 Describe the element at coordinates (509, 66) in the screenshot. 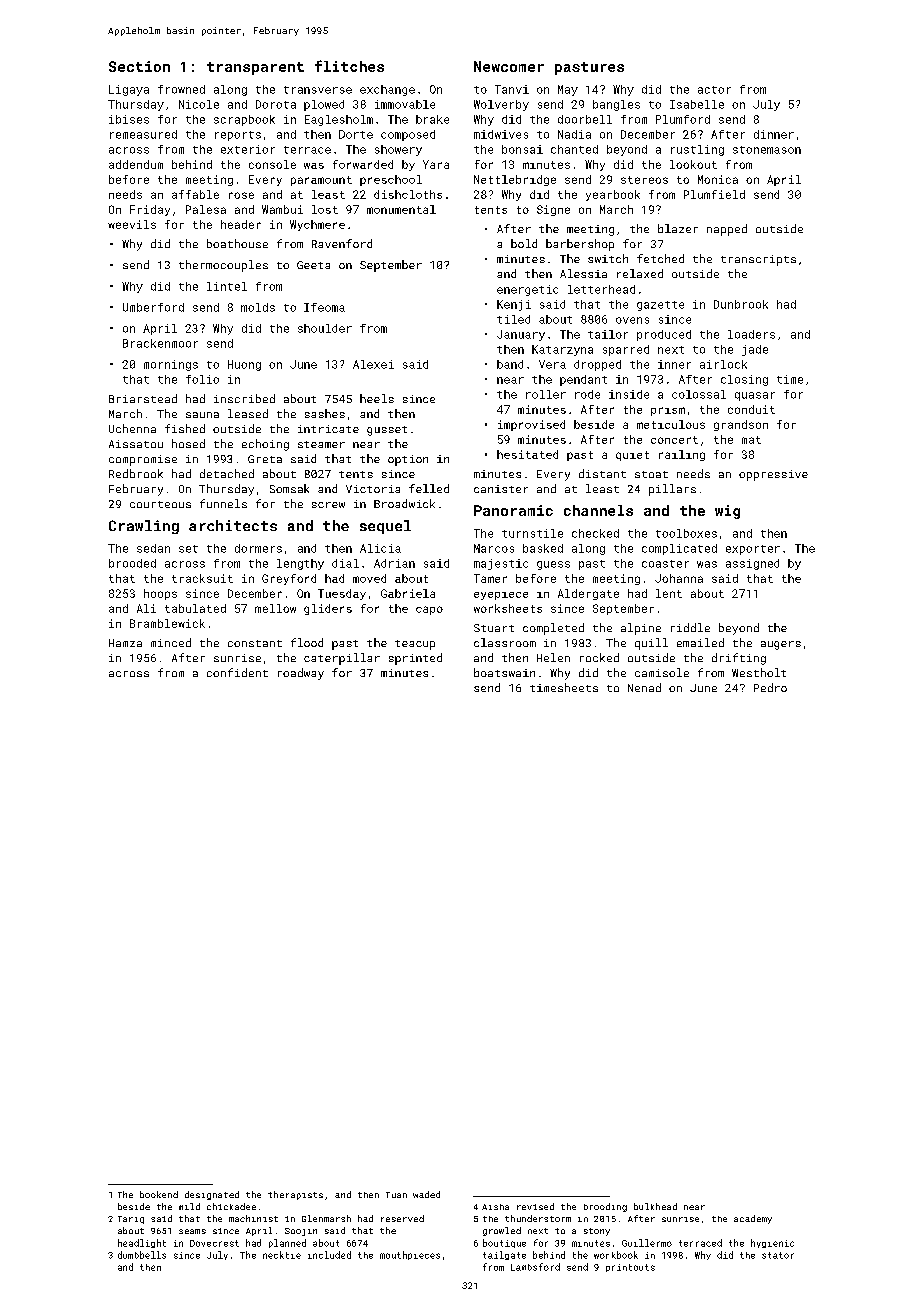

I see `Newcomer` at that location.
